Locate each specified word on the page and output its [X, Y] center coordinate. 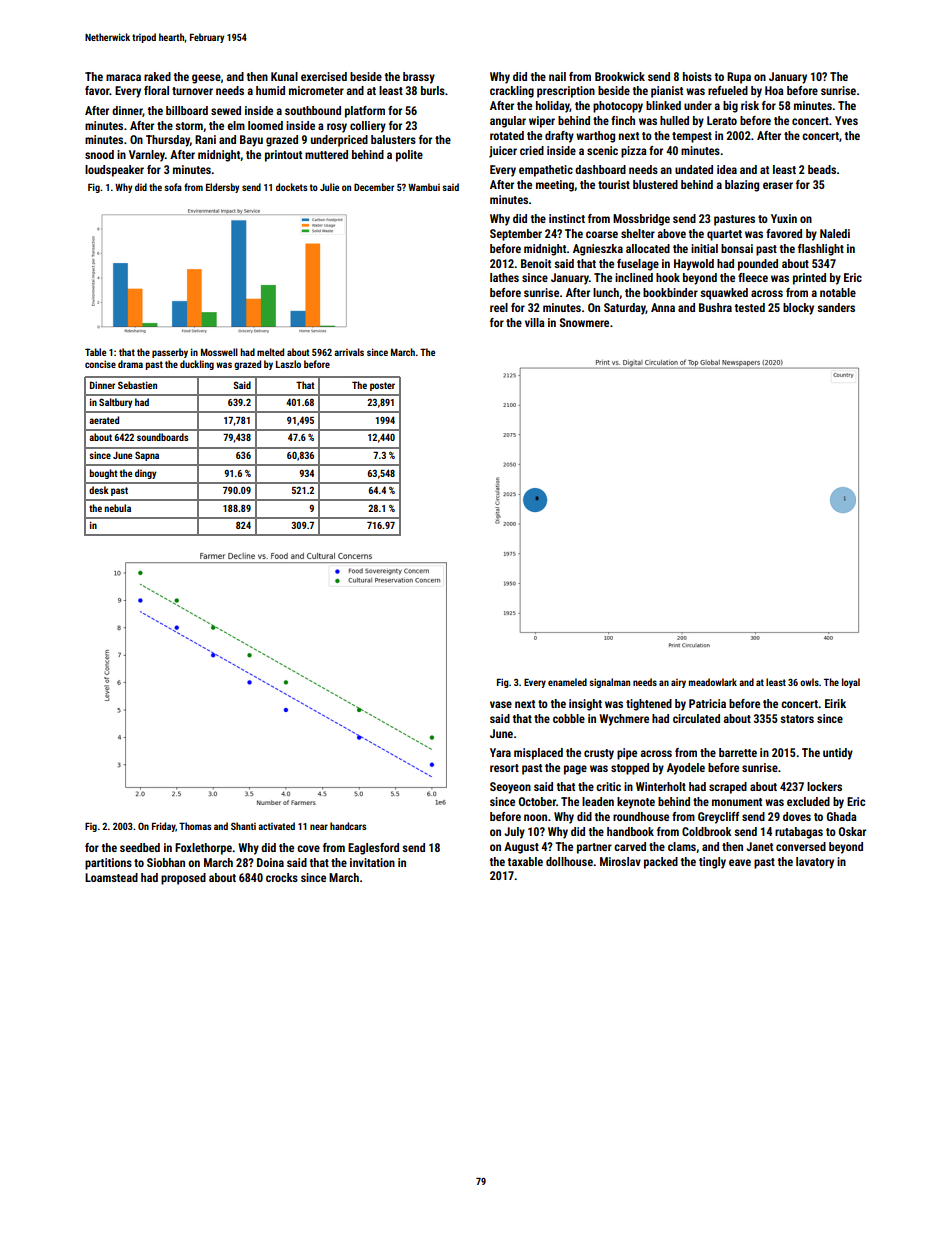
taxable [525, 861]
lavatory [815, 863]
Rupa [739, 78]
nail [557, 76]
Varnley [147, 156]
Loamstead [111, 877]
